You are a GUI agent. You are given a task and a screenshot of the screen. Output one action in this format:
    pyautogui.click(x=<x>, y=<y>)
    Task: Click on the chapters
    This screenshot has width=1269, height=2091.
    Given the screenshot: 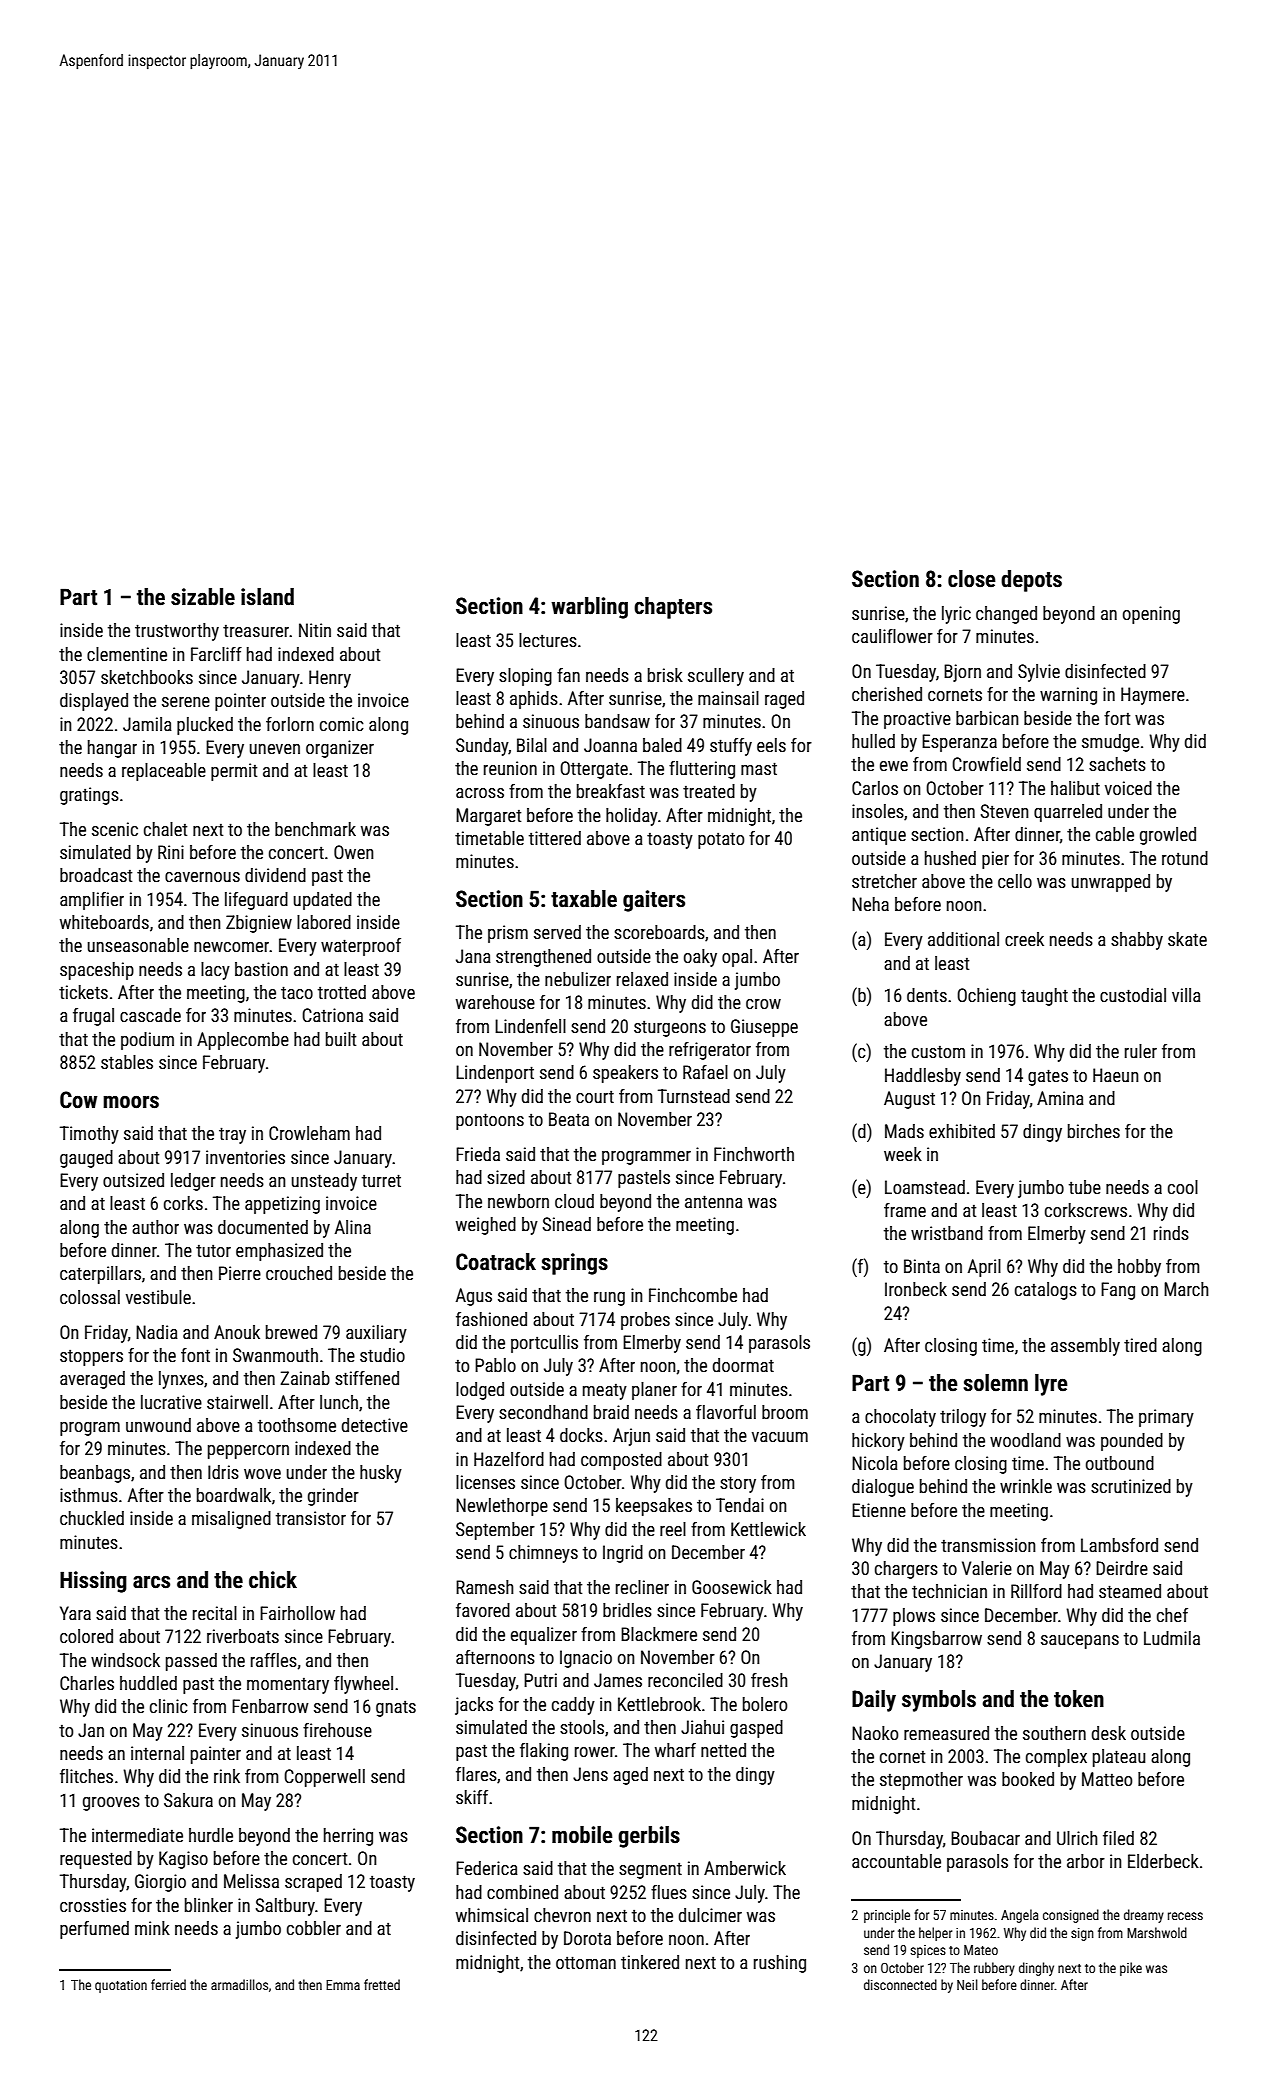 What is the action you would take?
    pyautogui.click(x=673, y=608)
